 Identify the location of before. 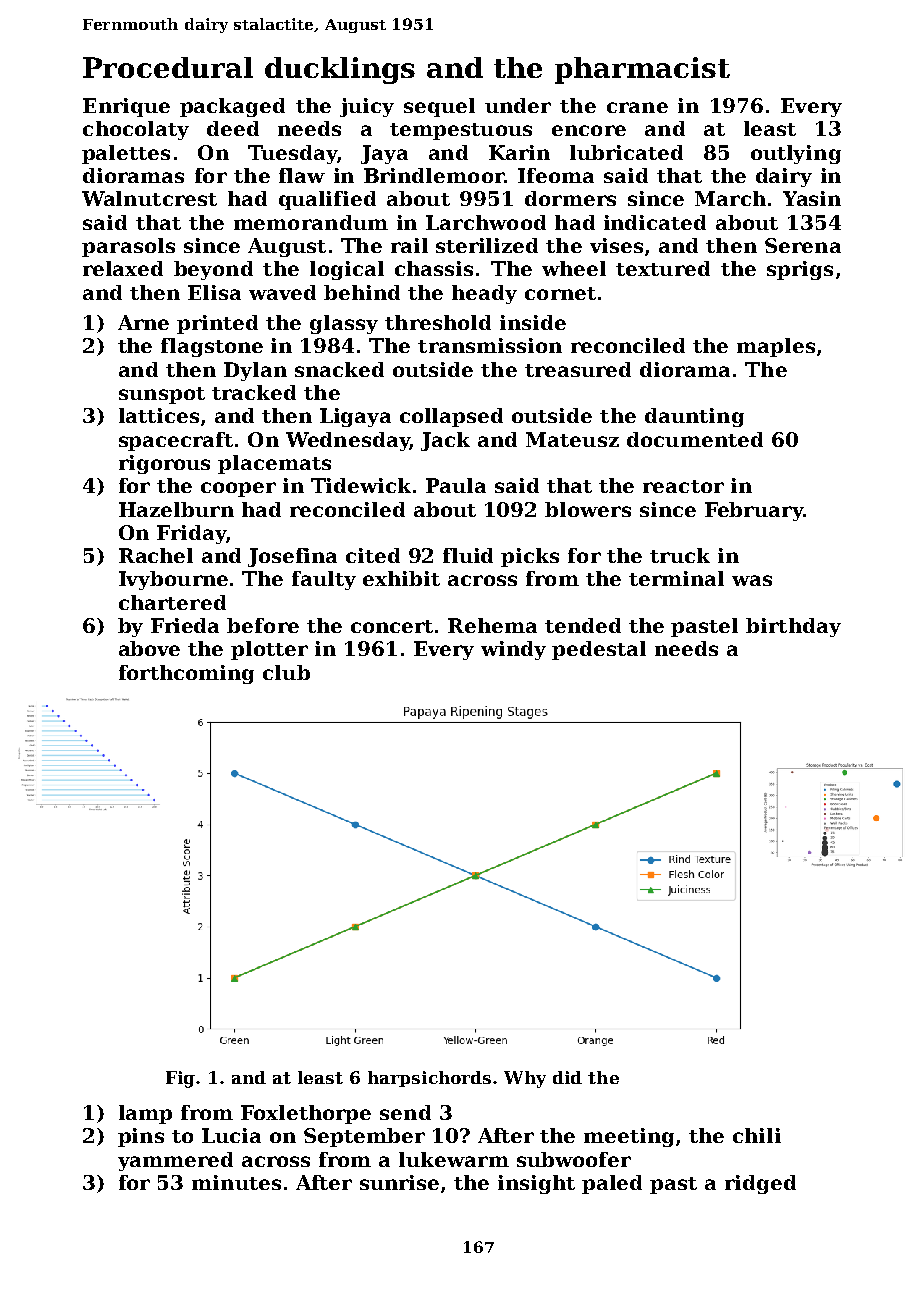
(263, 625).
